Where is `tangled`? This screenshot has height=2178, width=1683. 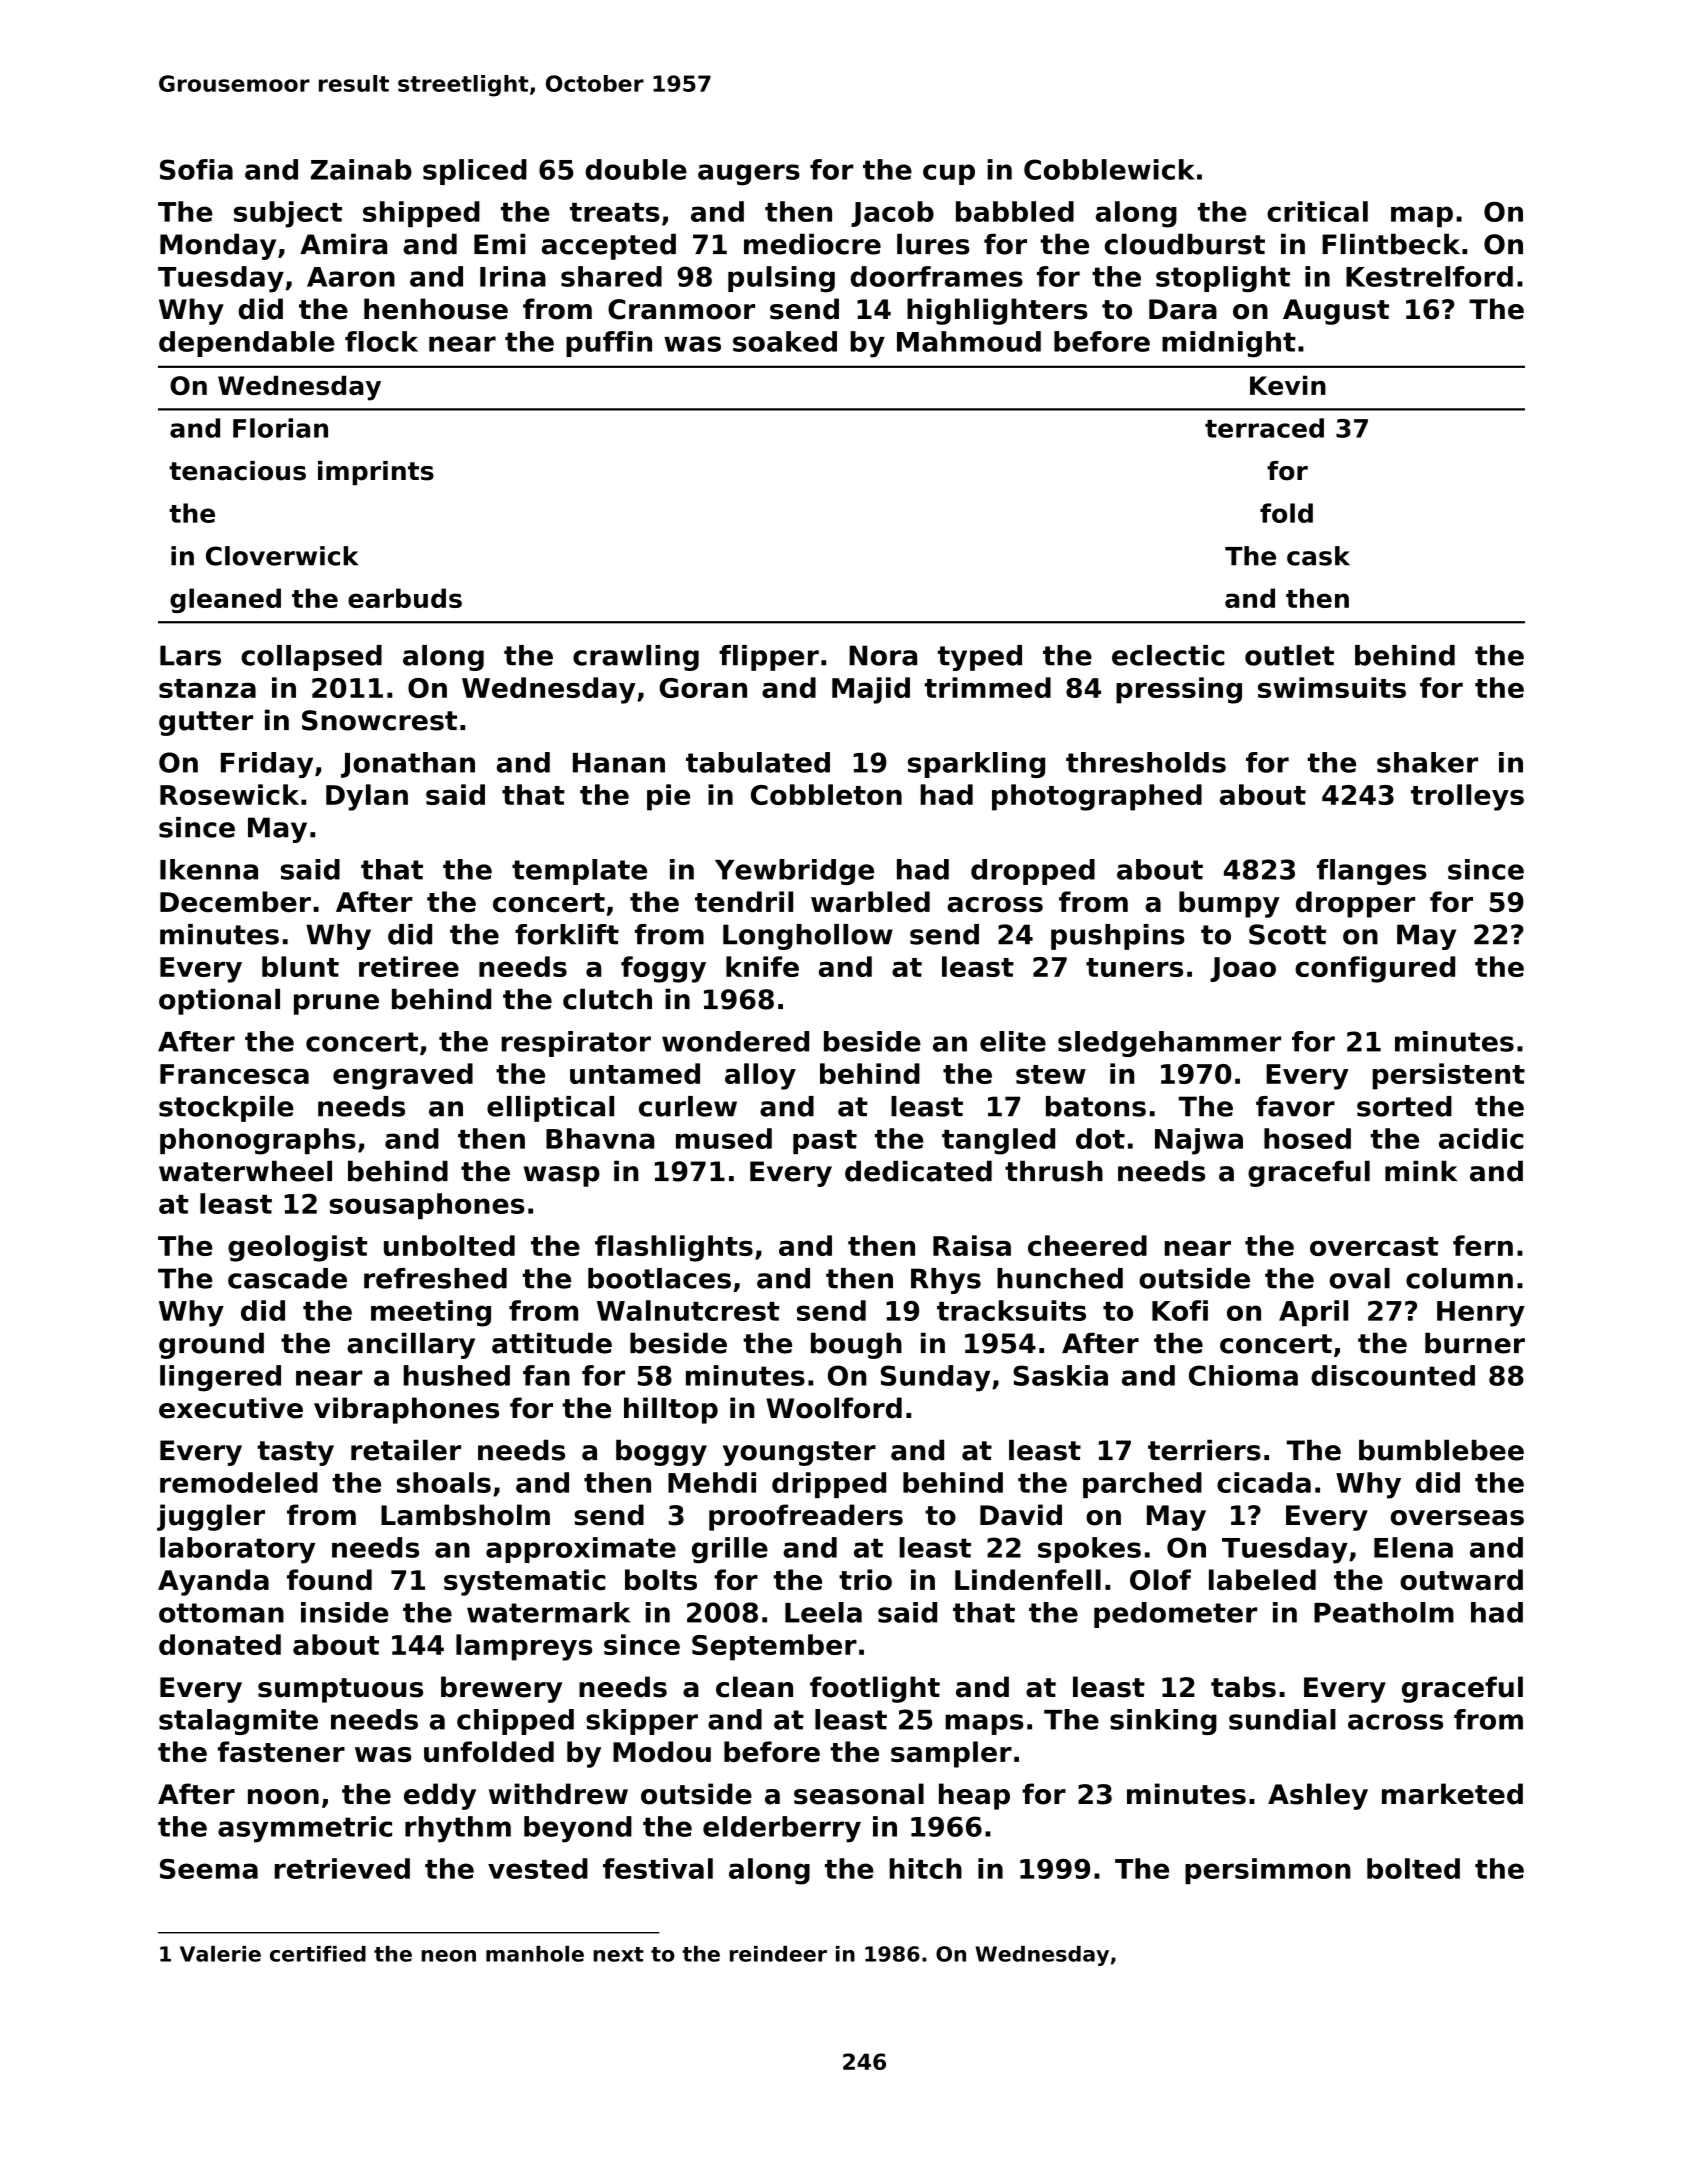
tangled is located at coordinates (998, 1141).
